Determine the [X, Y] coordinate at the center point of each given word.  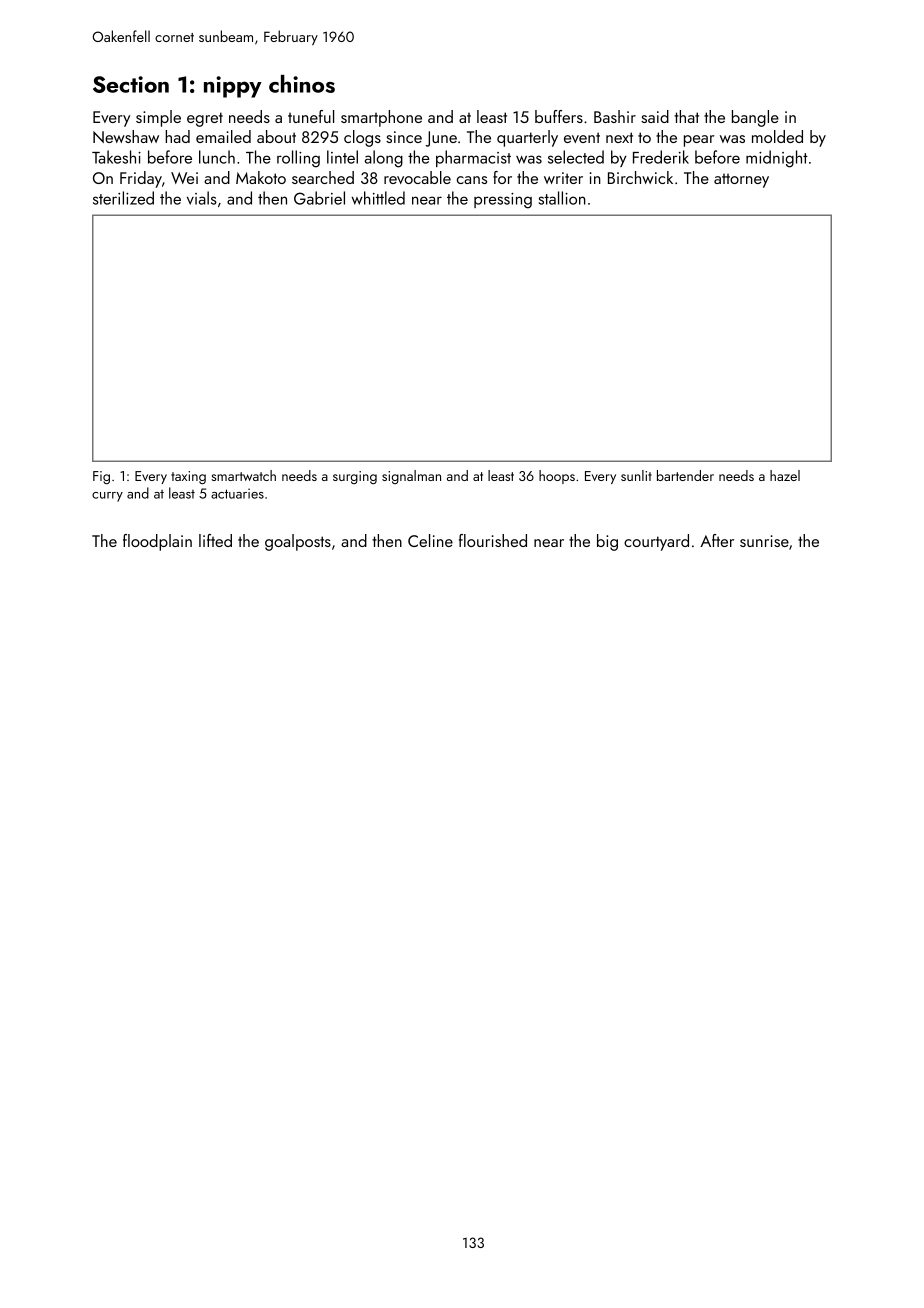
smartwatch [243, 475]
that [686, 116]
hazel [785, 475]
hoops [557, 477]
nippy [233, 87]
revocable [417, 177]
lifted [215, 540]
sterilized [123, 198]
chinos [302, 84]
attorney [741, 181]
